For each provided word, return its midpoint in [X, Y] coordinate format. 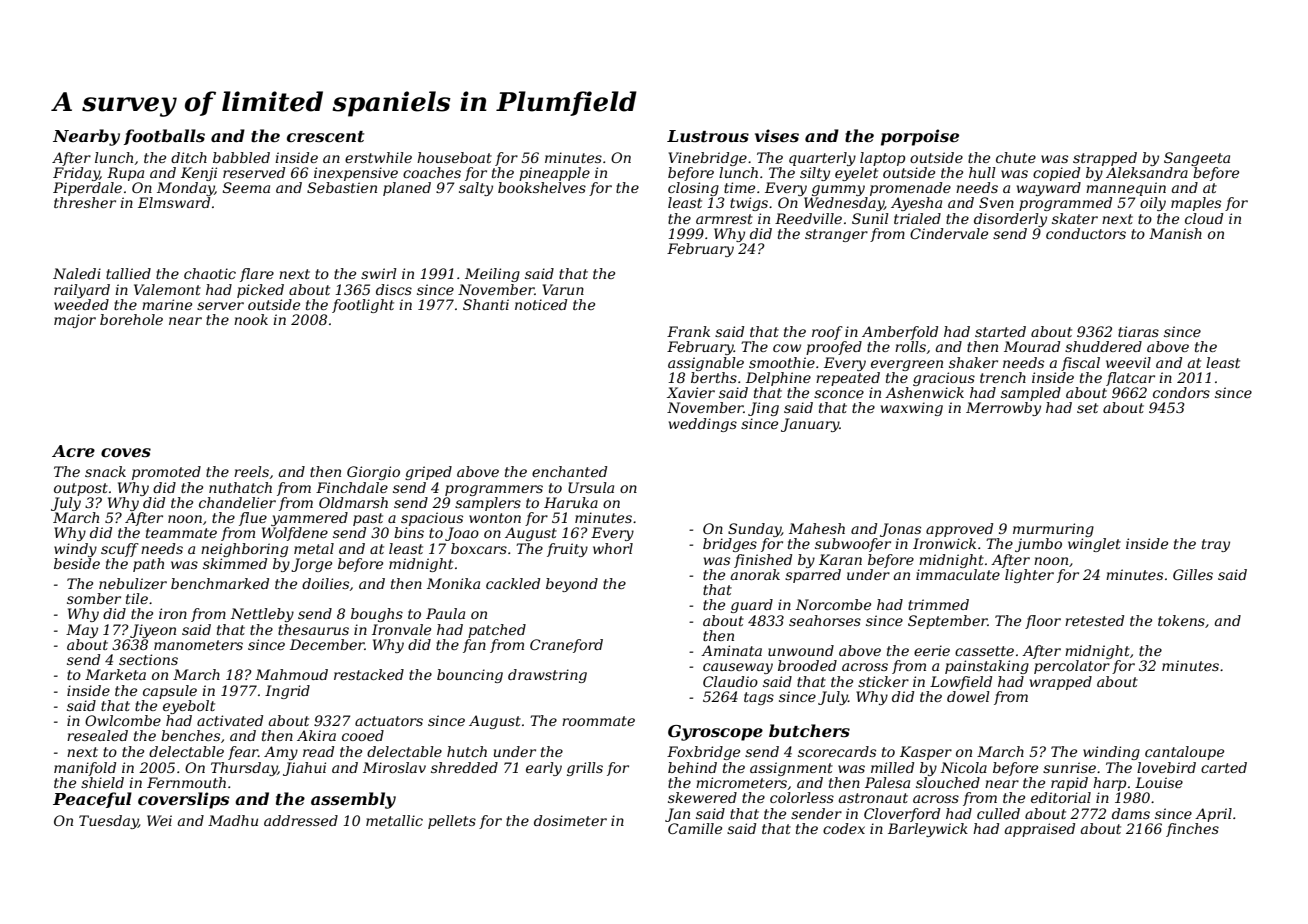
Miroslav [394, 767]
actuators [389, 721]
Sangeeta [1197, 159]
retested [1094, 620]
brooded [807, 665]
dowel [968, 696]
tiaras [1138, 331]
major [75, 321]
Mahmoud [291, 674]
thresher [85, 202]
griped [428, 473]
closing [693, 189]
